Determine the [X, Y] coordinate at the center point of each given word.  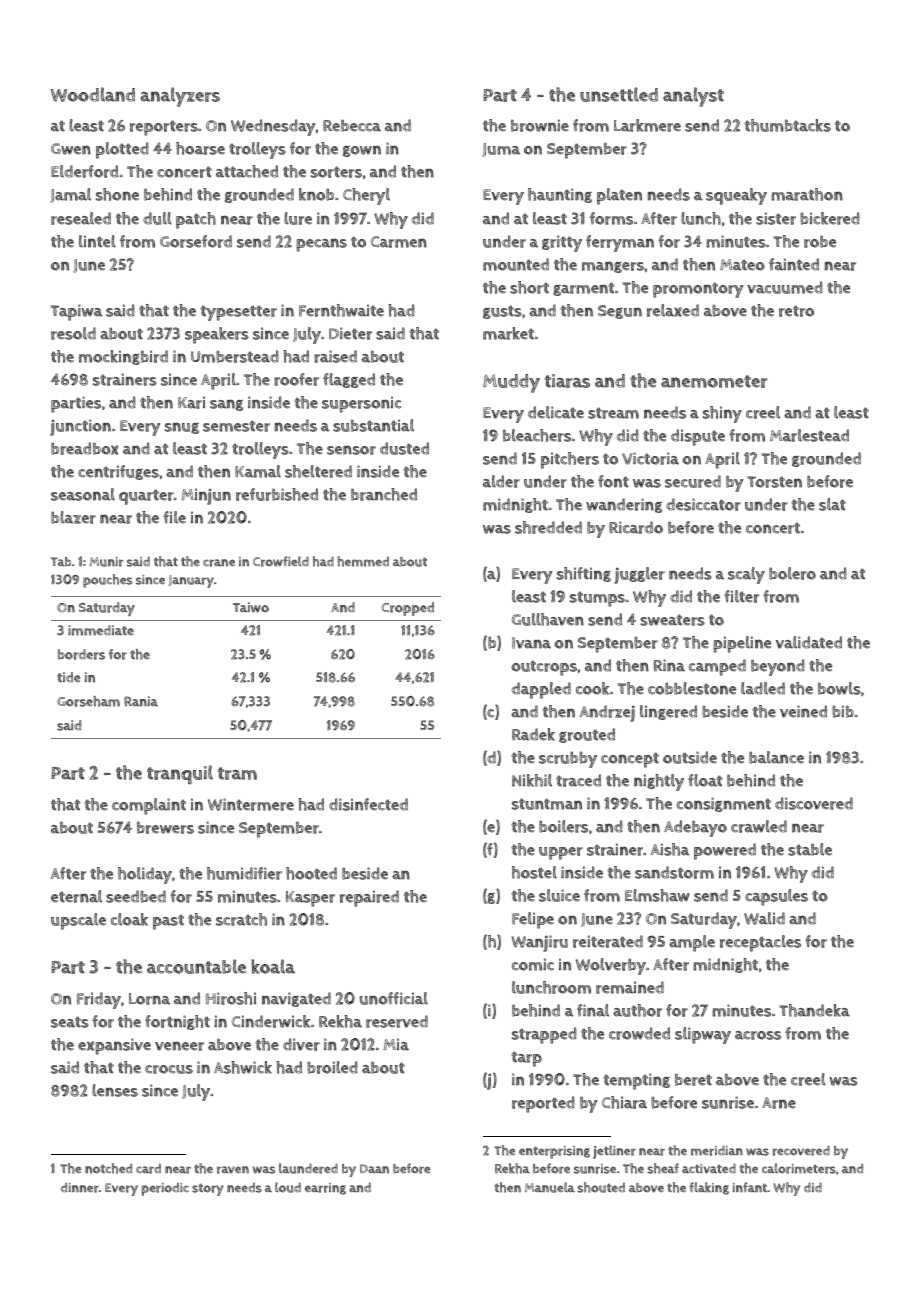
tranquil [180, 774]
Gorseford [196, 241]
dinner [80, 1187]
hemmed [363, 561]
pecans [321, 245]
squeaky [736, 196]
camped [717, 667]
